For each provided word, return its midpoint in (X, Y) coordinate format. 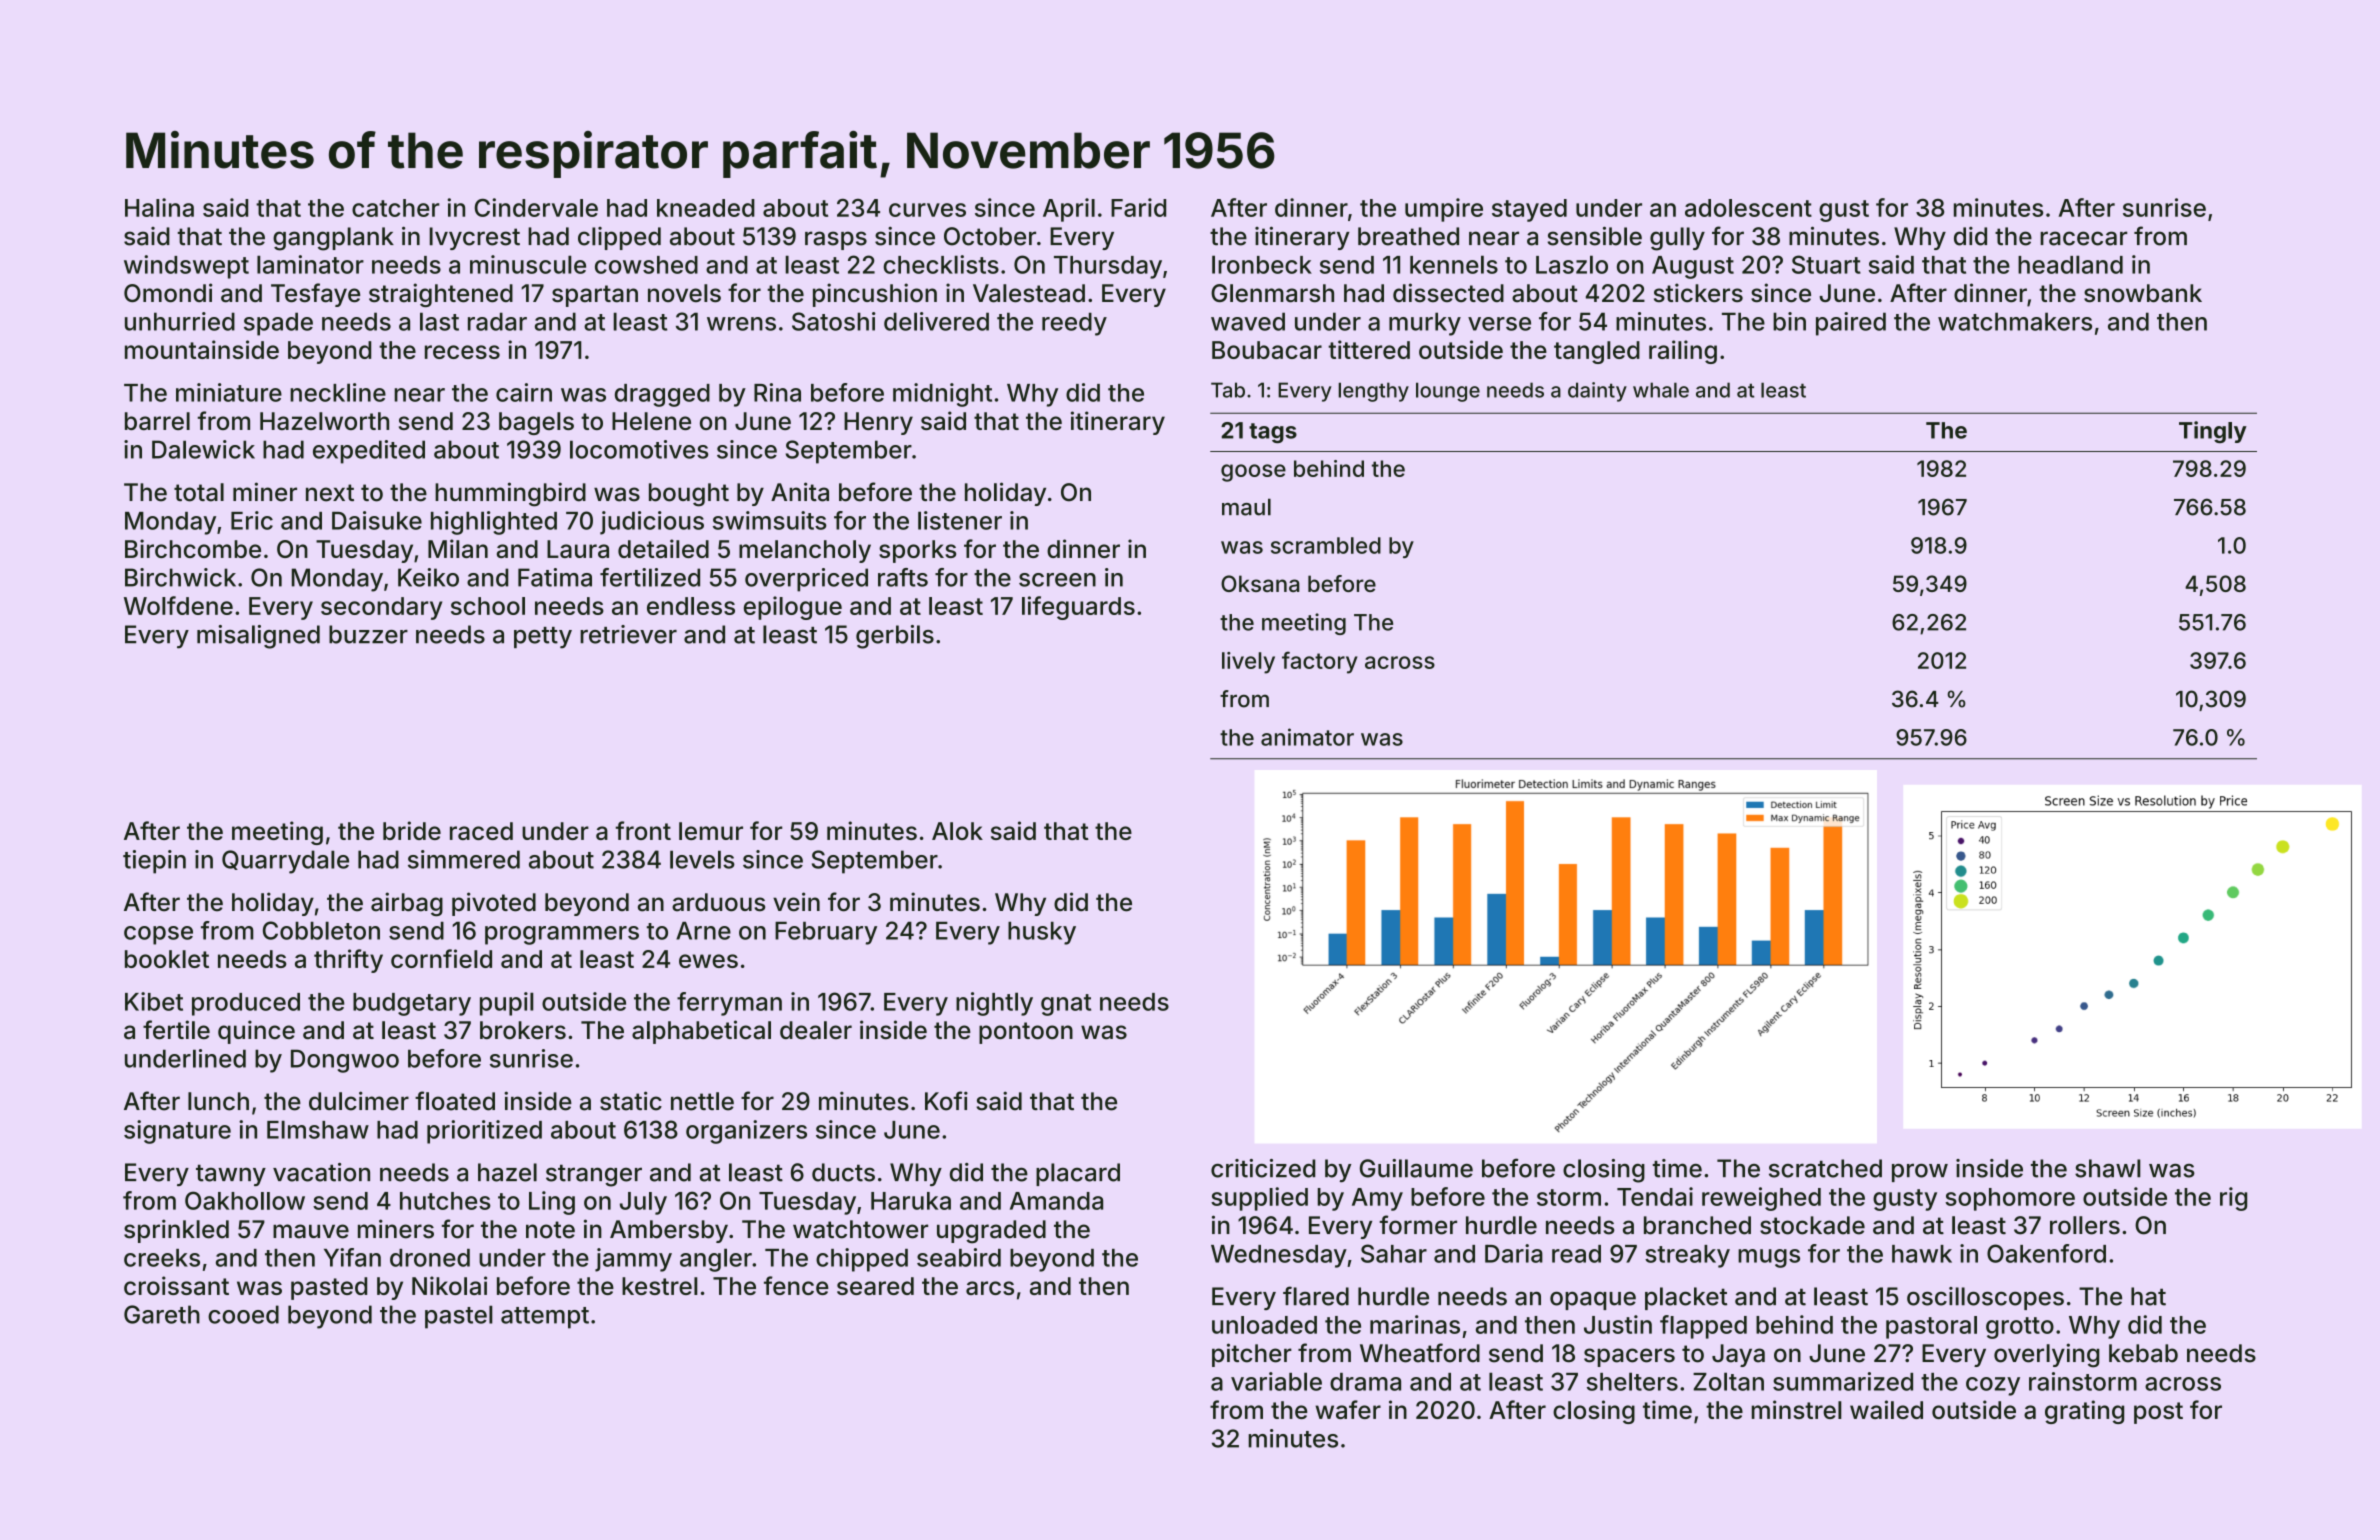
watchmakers (2015, 321)
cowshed (646, 265)
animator (1307, 737)
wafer (1348, 1409)
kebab (2143, 1353)
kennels (1454, 264)
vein (796, 902)
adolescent (1748, 208)
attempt (545, 1318)
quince (256, 1032)
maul (1246, 507)
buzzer (368, 634)
